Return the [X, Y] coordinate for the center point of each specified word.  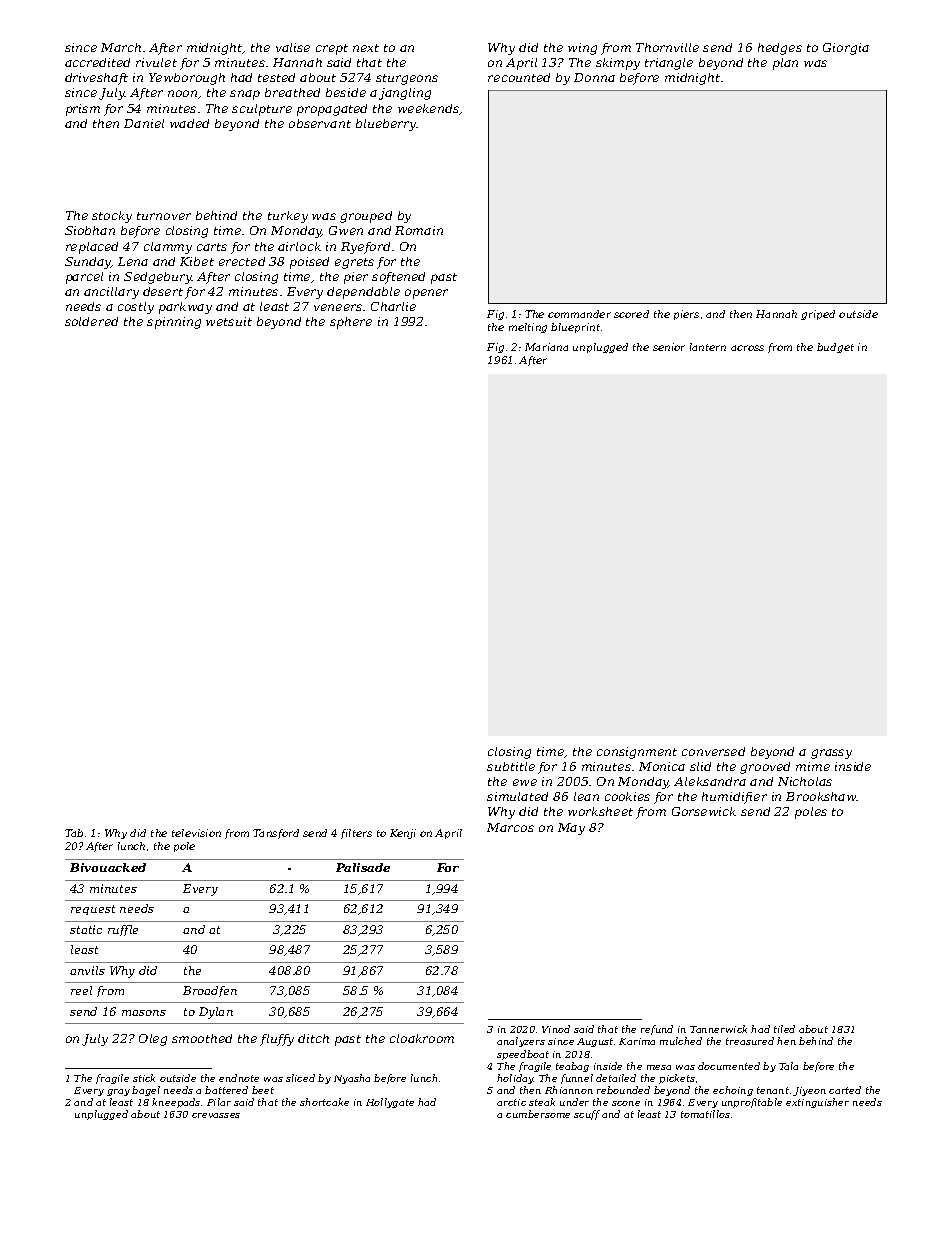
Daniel [144, 123]
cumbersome [538, 1114]
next [366, 48]
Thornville [667, 47]
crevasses [216, 1115]
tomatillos [705, 1114]
